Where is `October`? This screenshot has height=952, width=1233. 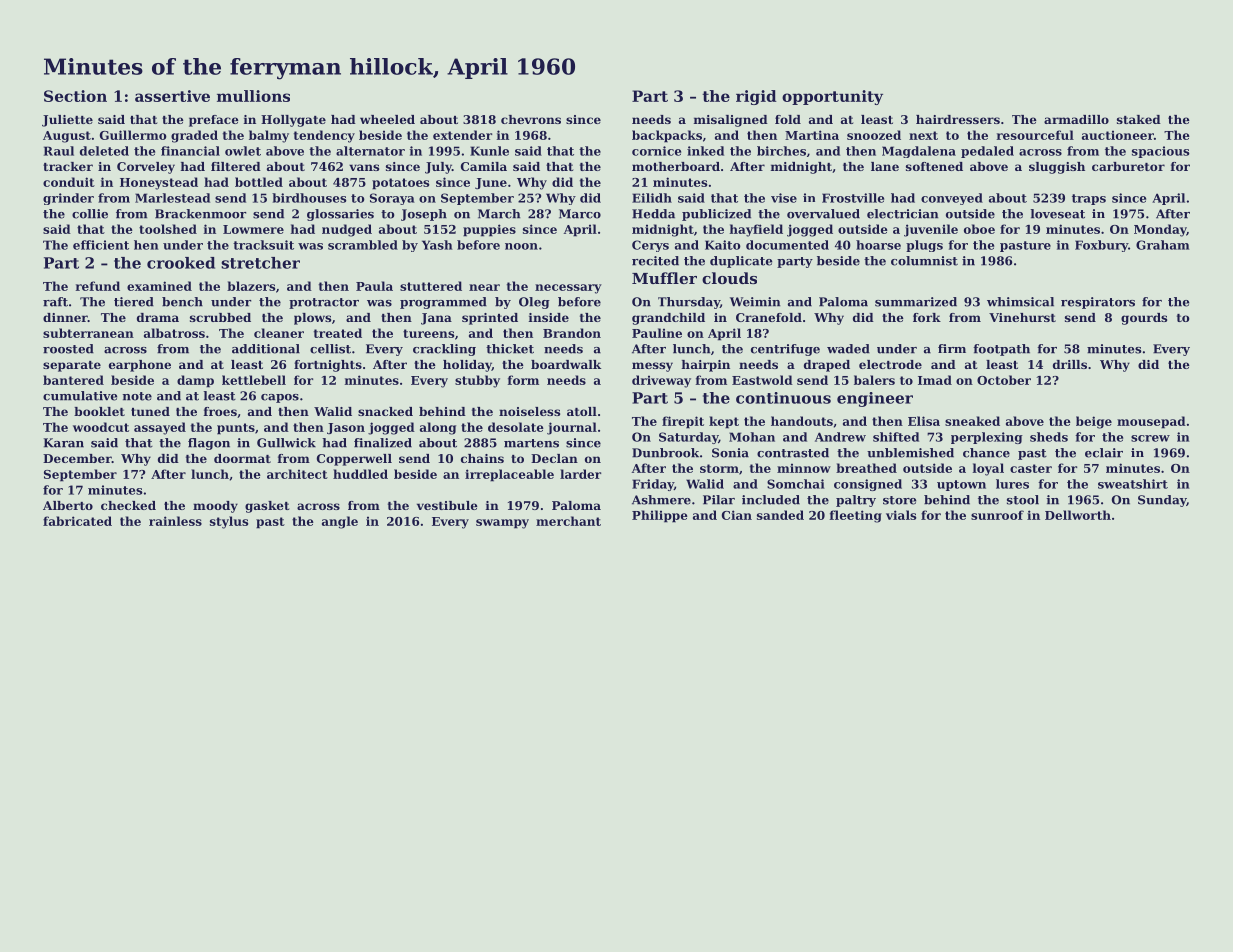
October is located at coordinates (1004, 380).
